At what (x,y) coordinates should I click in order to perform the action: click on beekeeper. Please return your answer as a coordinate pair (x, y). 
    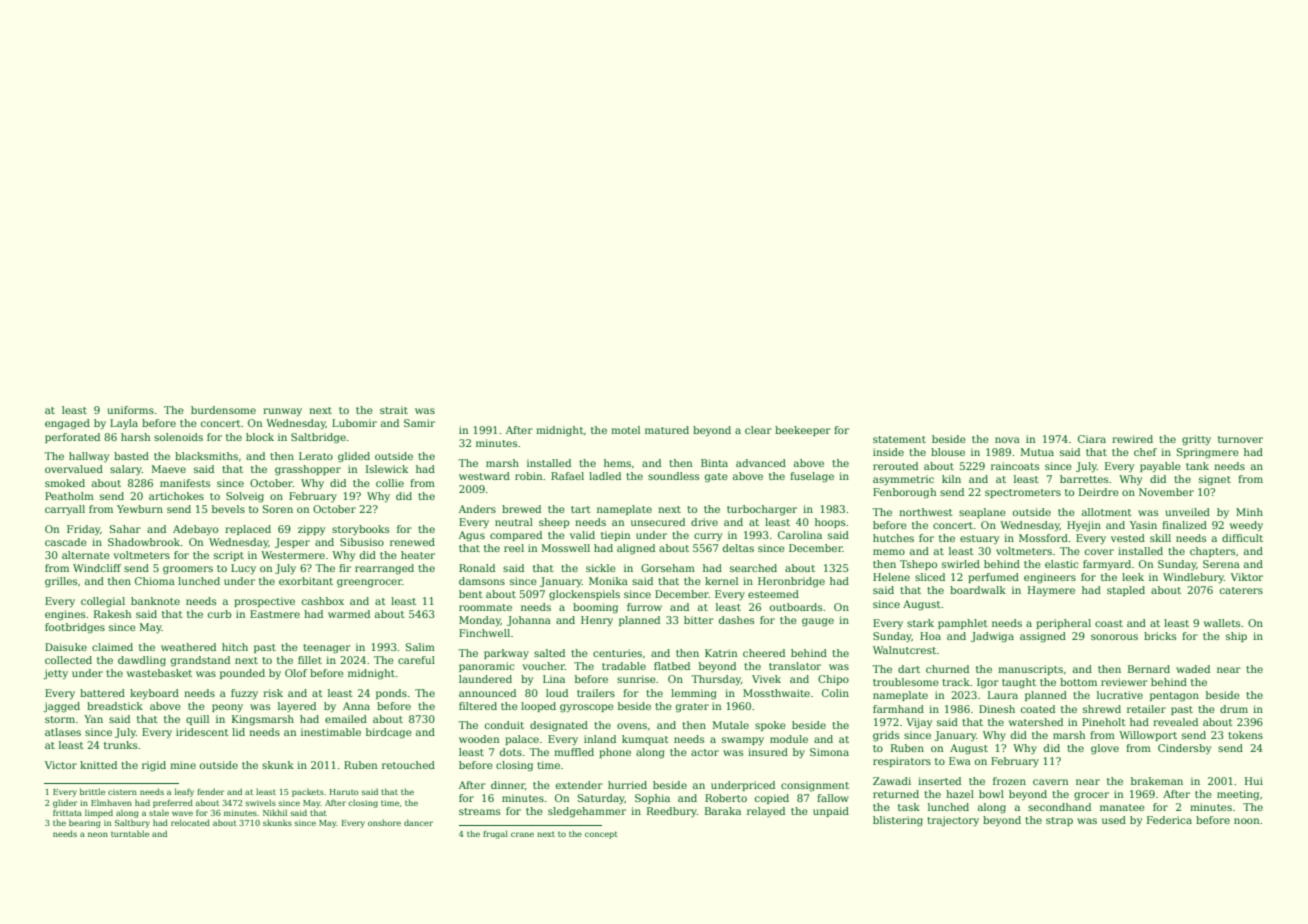
    Looking at the image, I should click on (803, 431).
